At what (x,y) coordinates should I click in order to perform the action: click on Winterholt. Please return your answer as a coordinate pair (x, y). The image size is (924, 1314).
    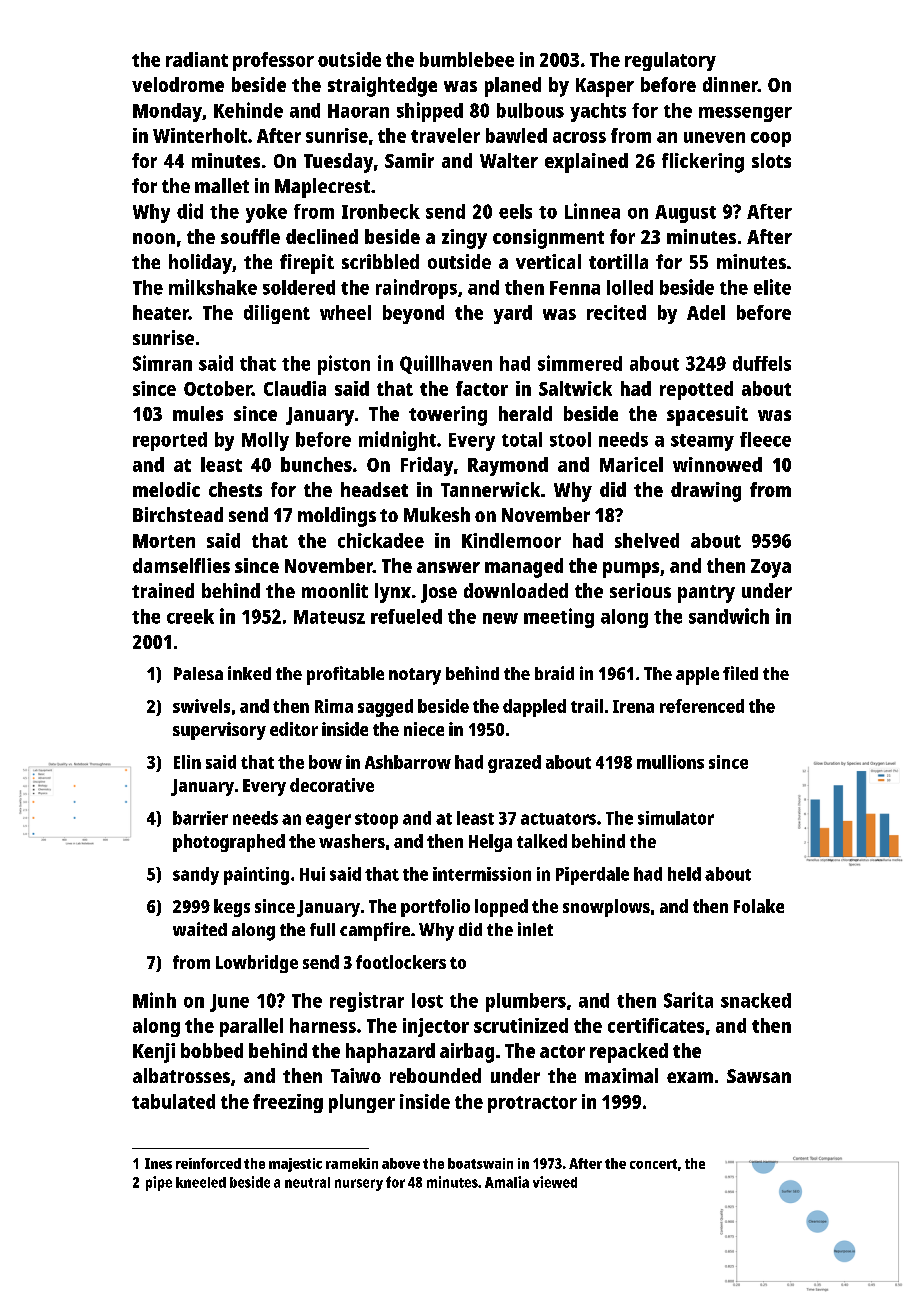
    Looking at the image, I should click on (200, 135).
